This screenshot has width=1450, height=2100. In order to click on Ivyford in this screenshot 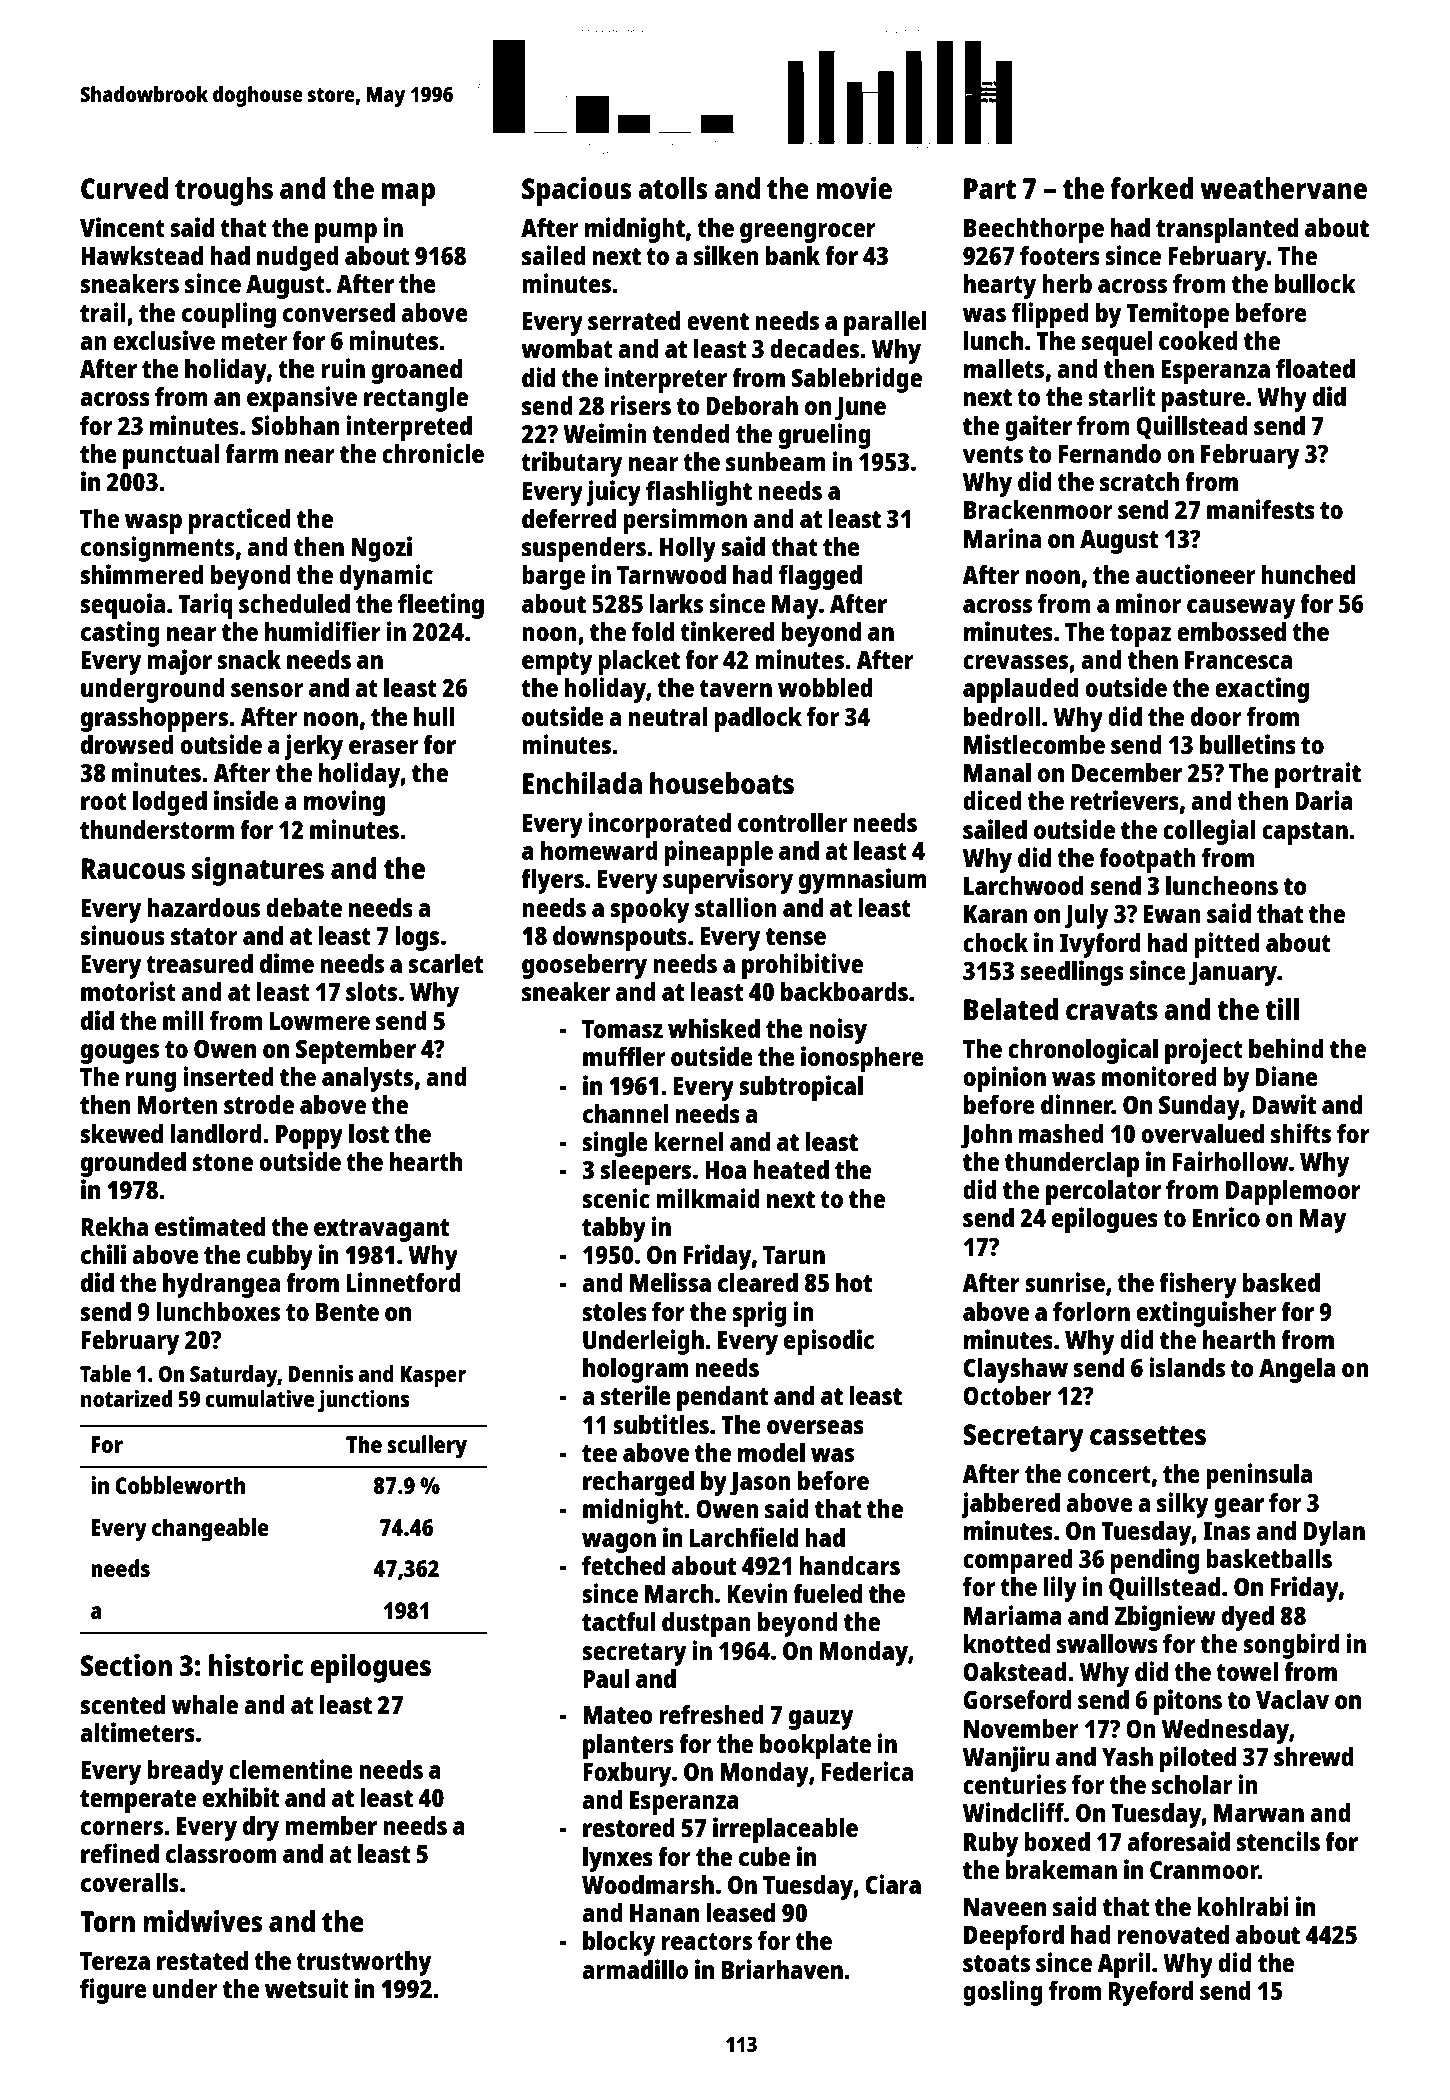, I will do `click(1100, 945)`.
